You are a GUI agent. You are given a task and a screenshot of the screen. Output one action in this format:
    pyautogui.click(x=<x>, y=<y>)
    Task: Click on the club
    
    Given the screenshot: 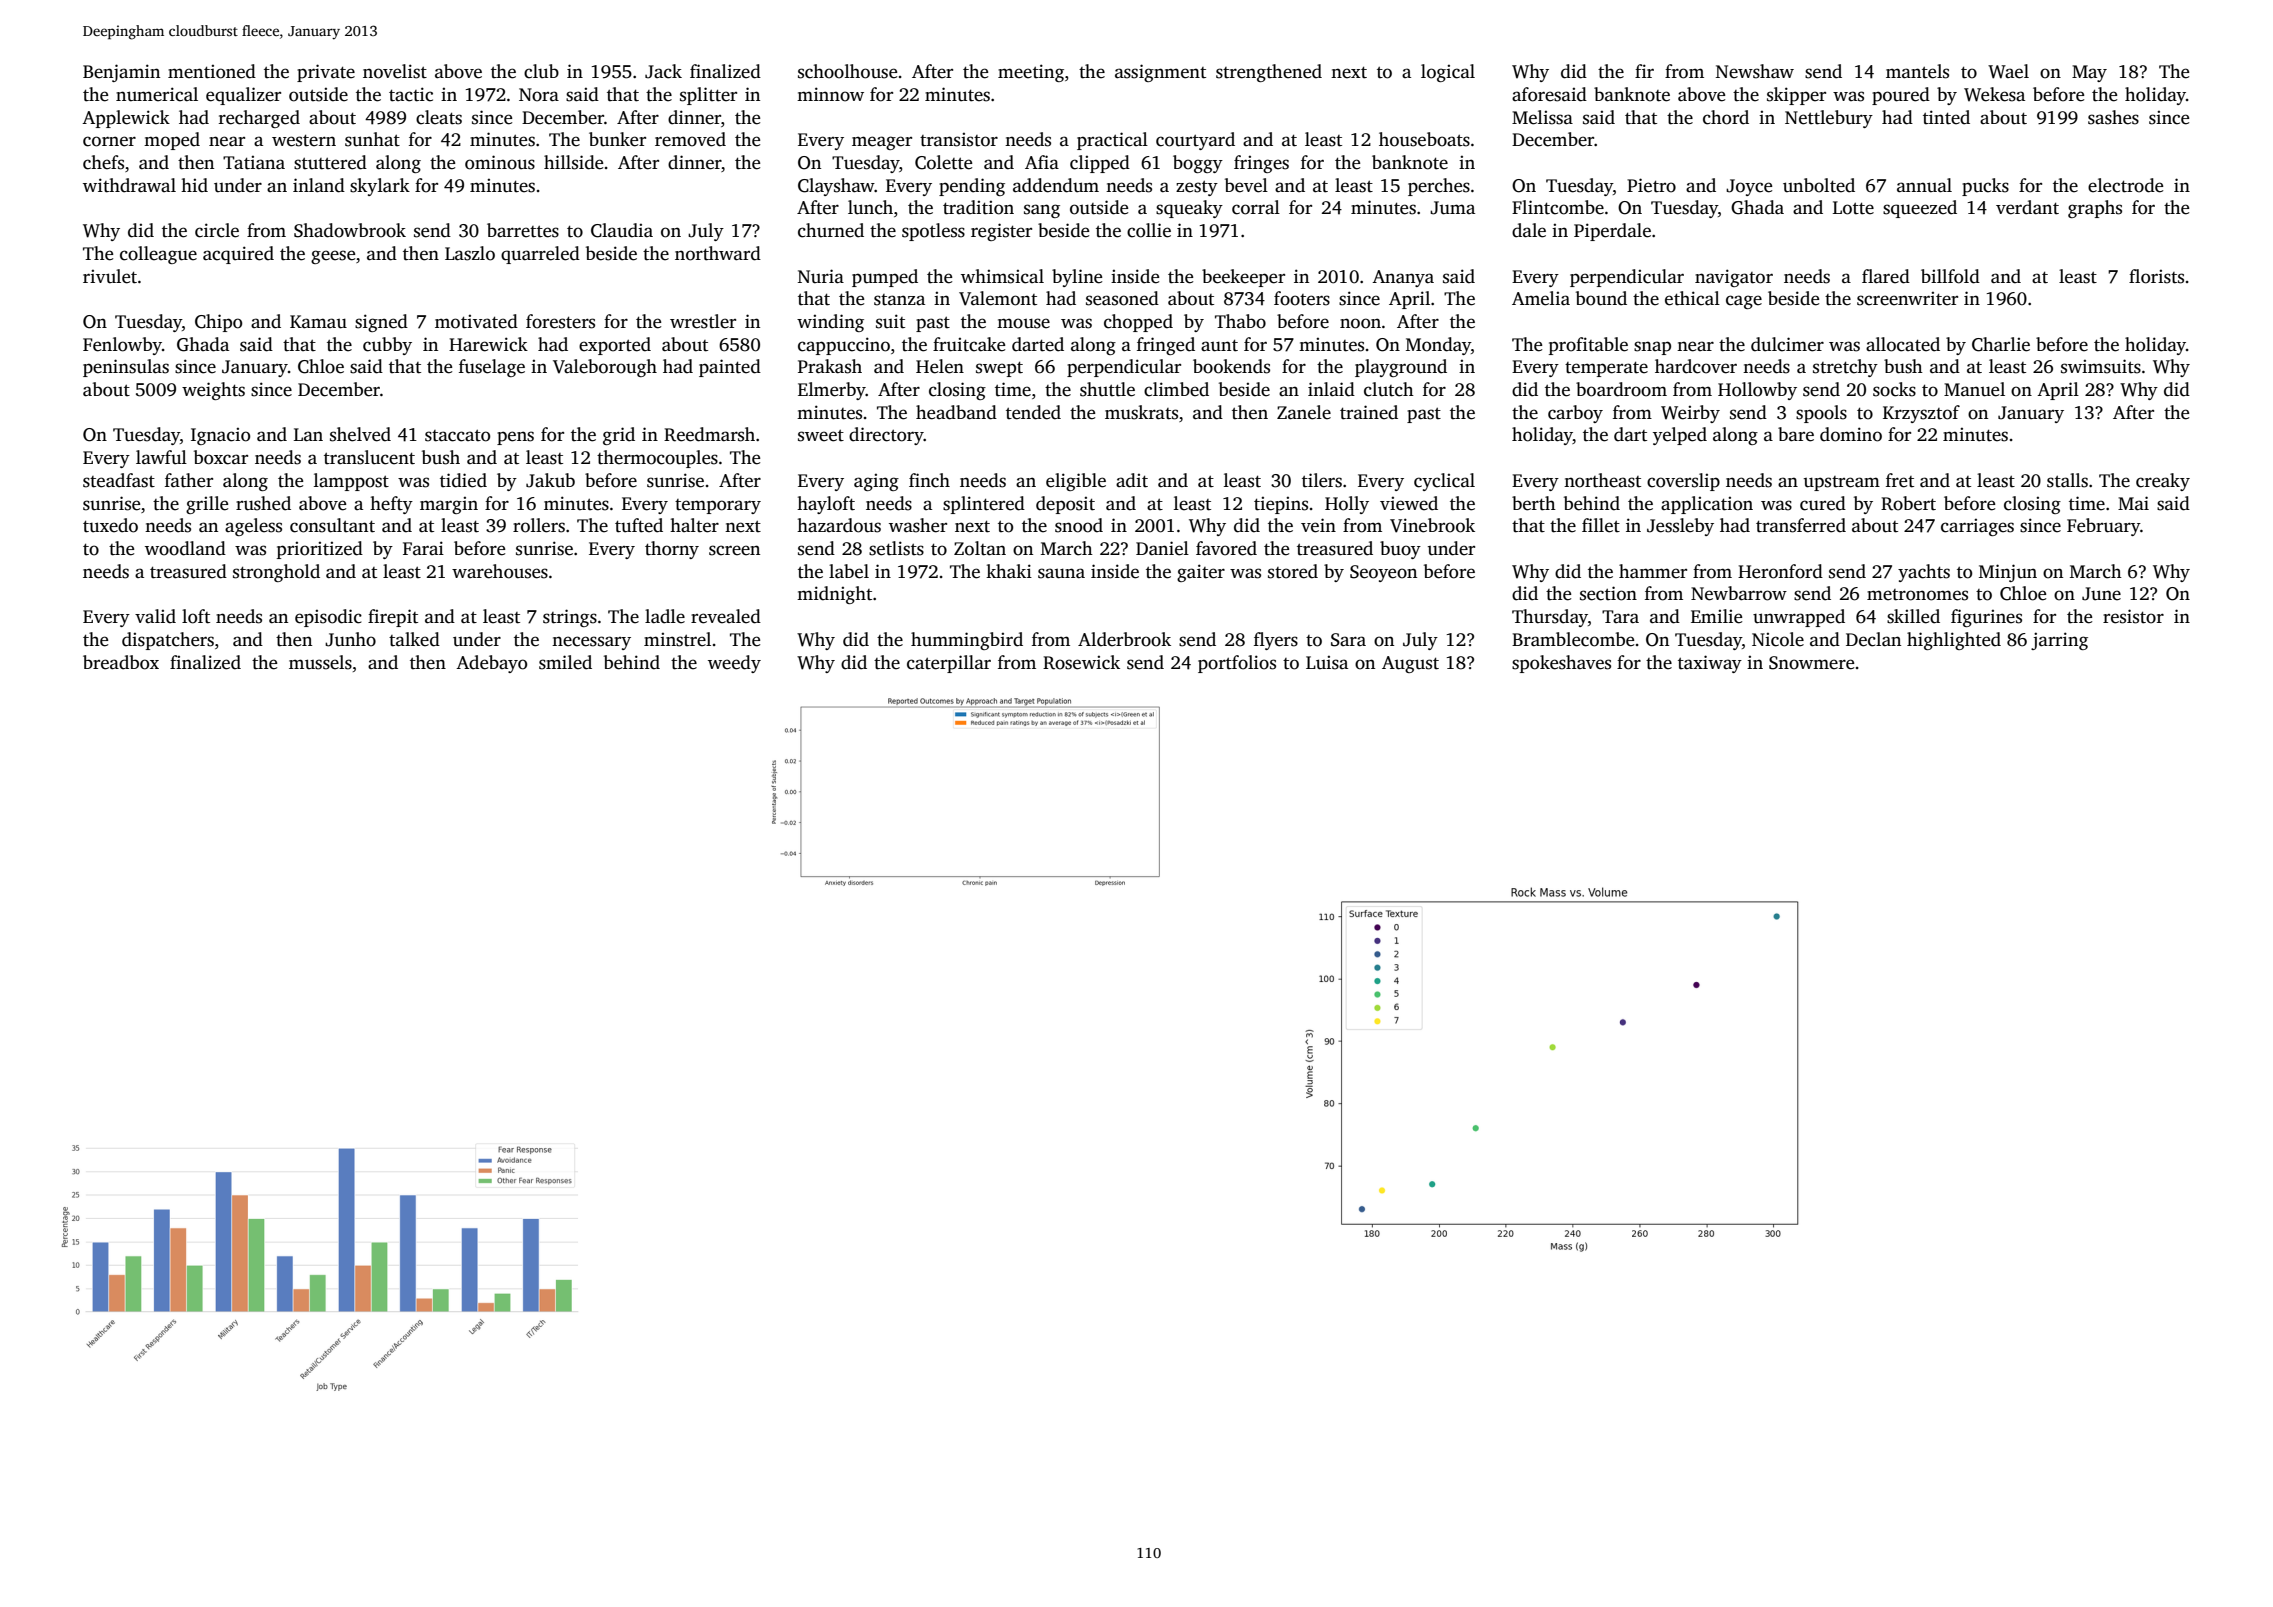 What is the action you would take?
    pyautogui.click(x=541, y=71)
